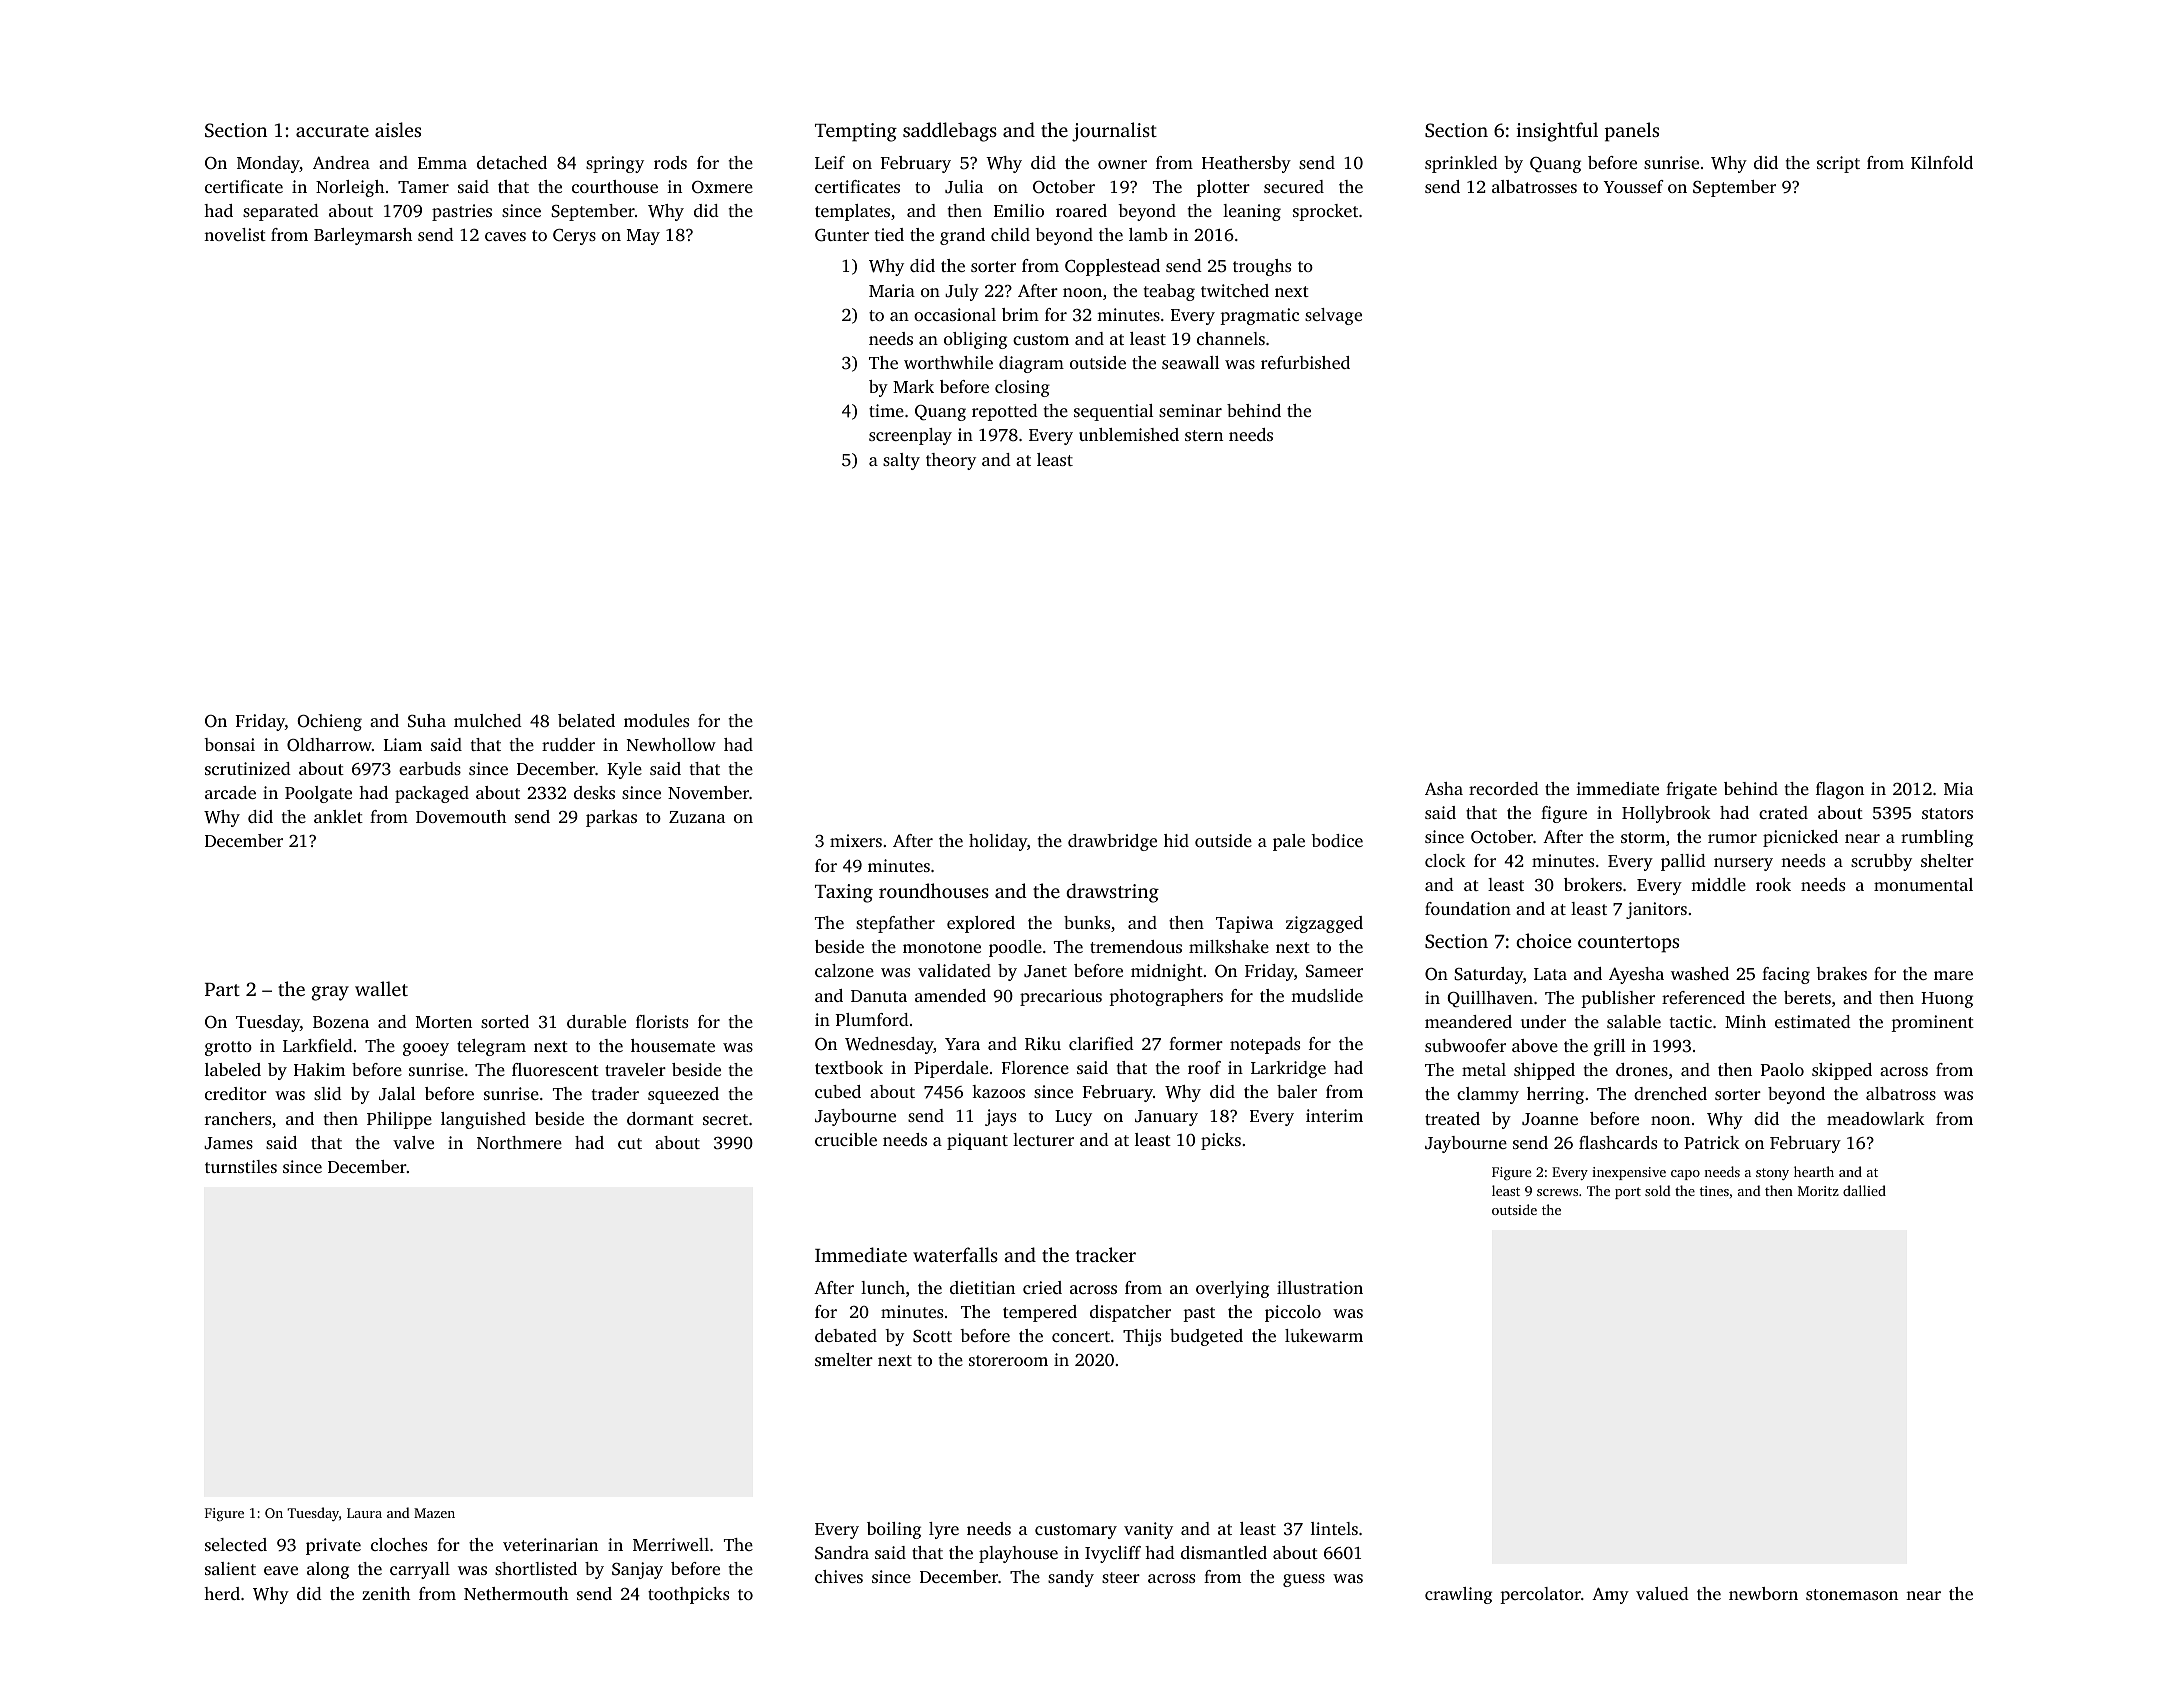  Describe the element at coordinates (1557, 132) in the page. I see `insightful` at that location.
